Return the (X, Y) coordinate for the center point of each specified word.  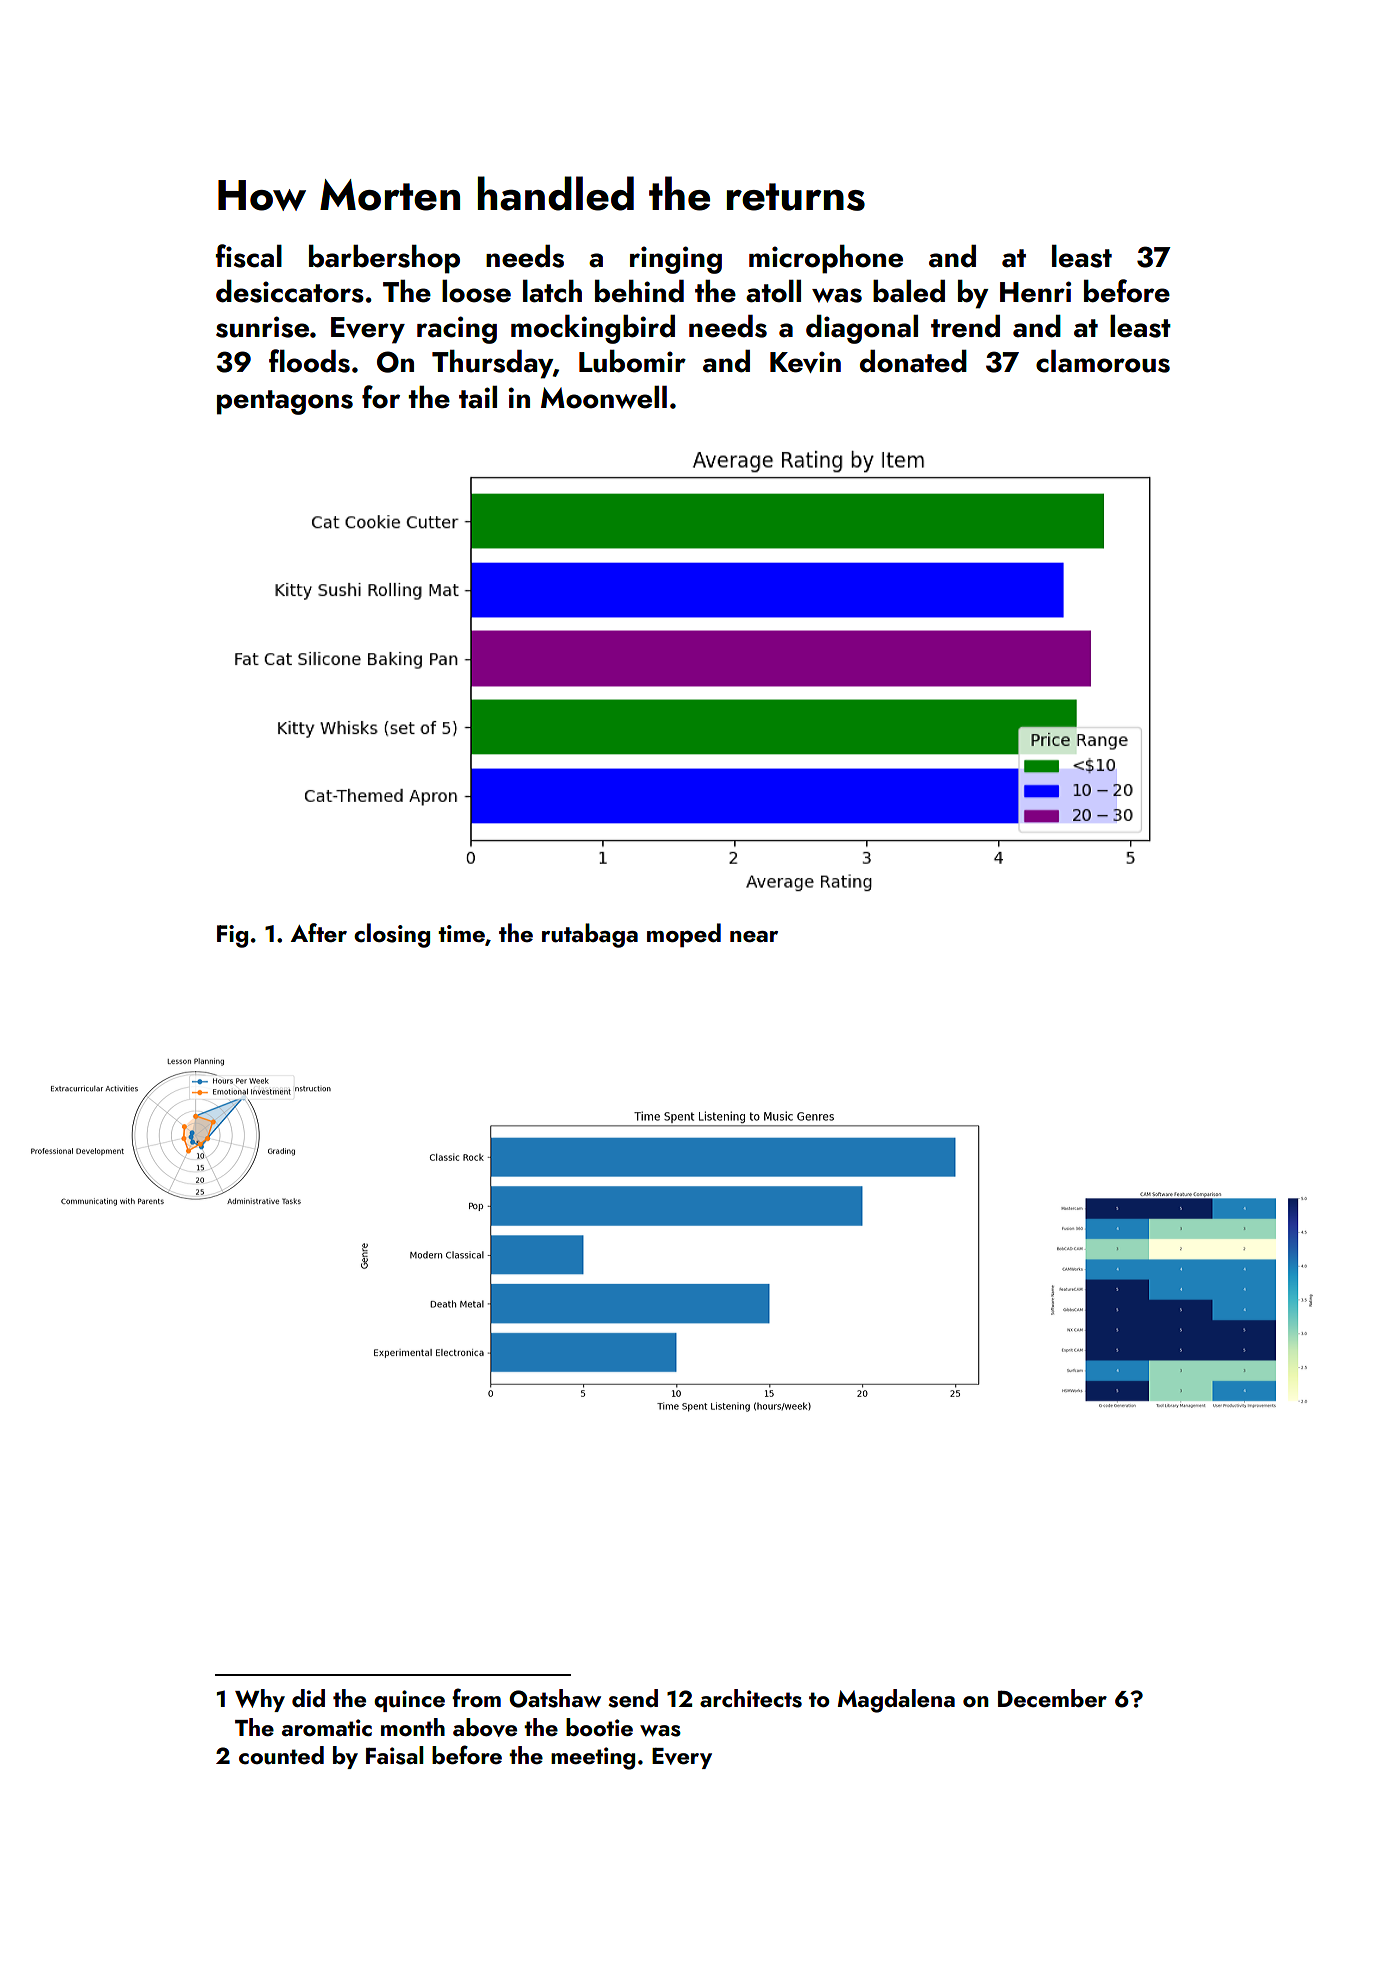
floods (309, 361)
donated (913, 361)
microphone (826, 259)
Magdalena (896, 1701)
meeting (593, 1758)
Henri (1035, 292)
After (319, 932)
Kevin (805, 362)
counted (281, 1755)
